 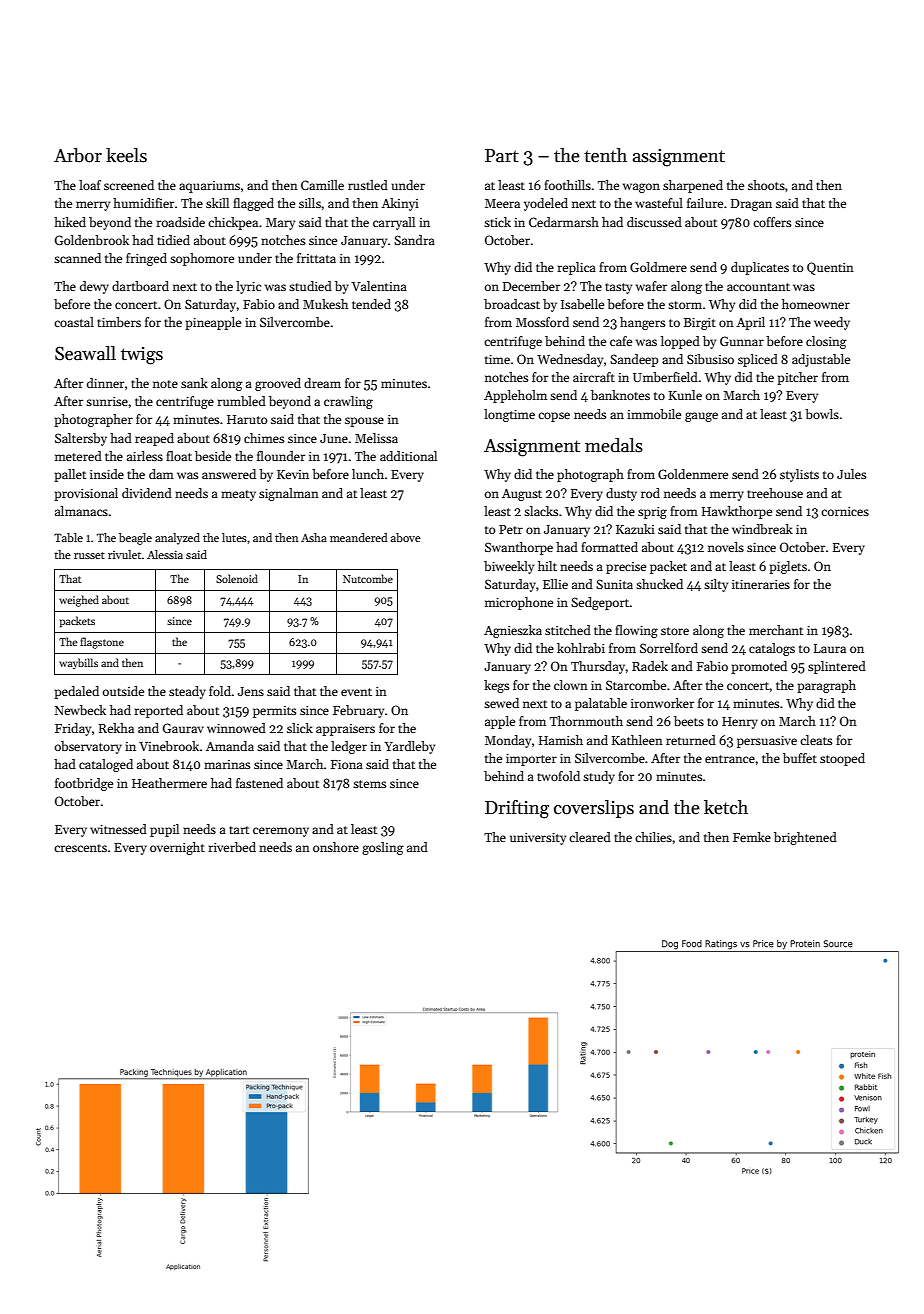 I want to click on flagstone, so click(x=102, y=643).
